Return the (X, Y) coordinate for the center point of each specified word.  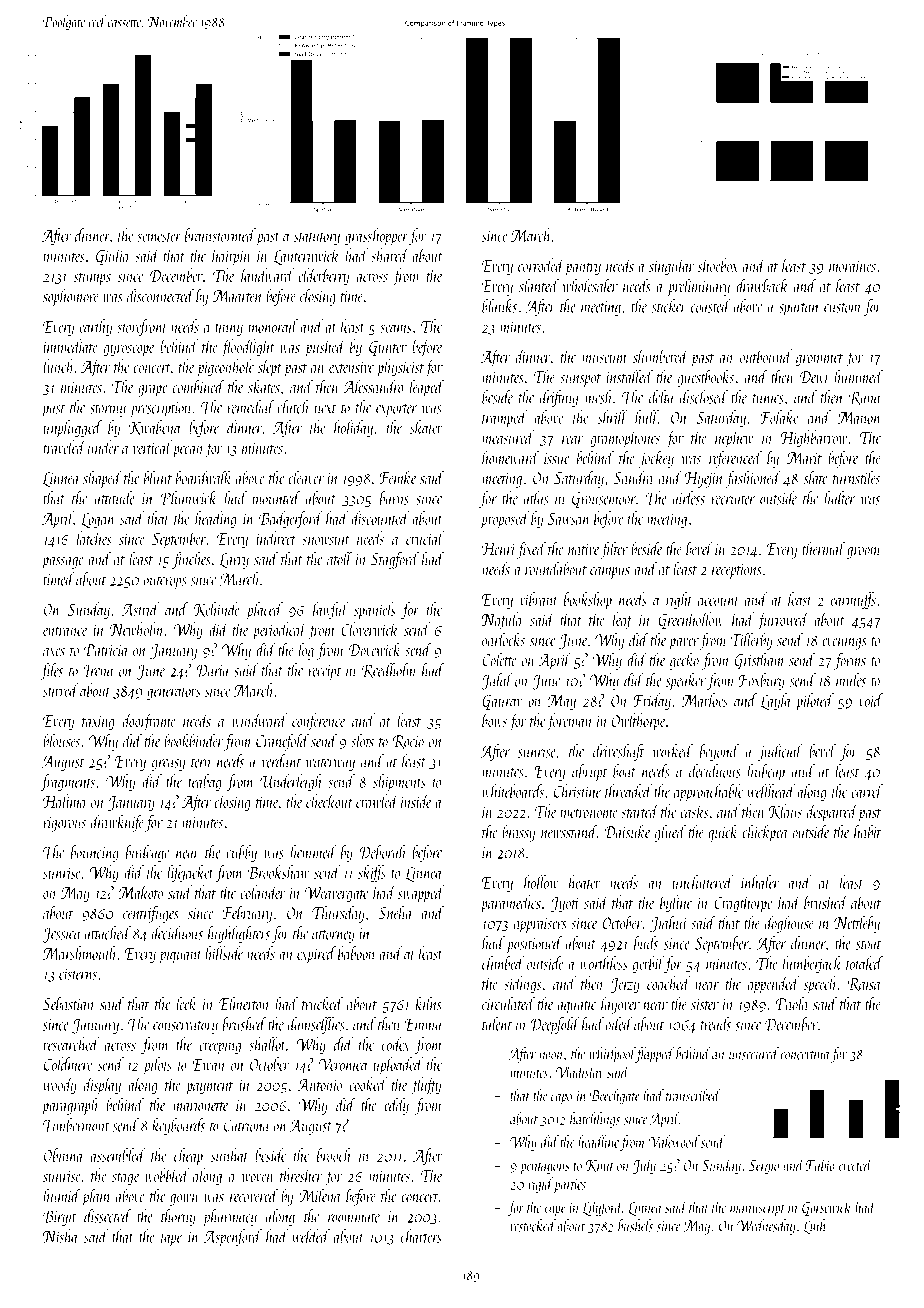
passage (63, 563)
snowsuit (326, 539)
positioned (534, 944)
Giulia (112, 256)
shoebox (718, 265)
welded (311, 1236)
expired (316, 955)
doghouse (789, 924)
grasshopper (376, 237)
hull (646, 417)
